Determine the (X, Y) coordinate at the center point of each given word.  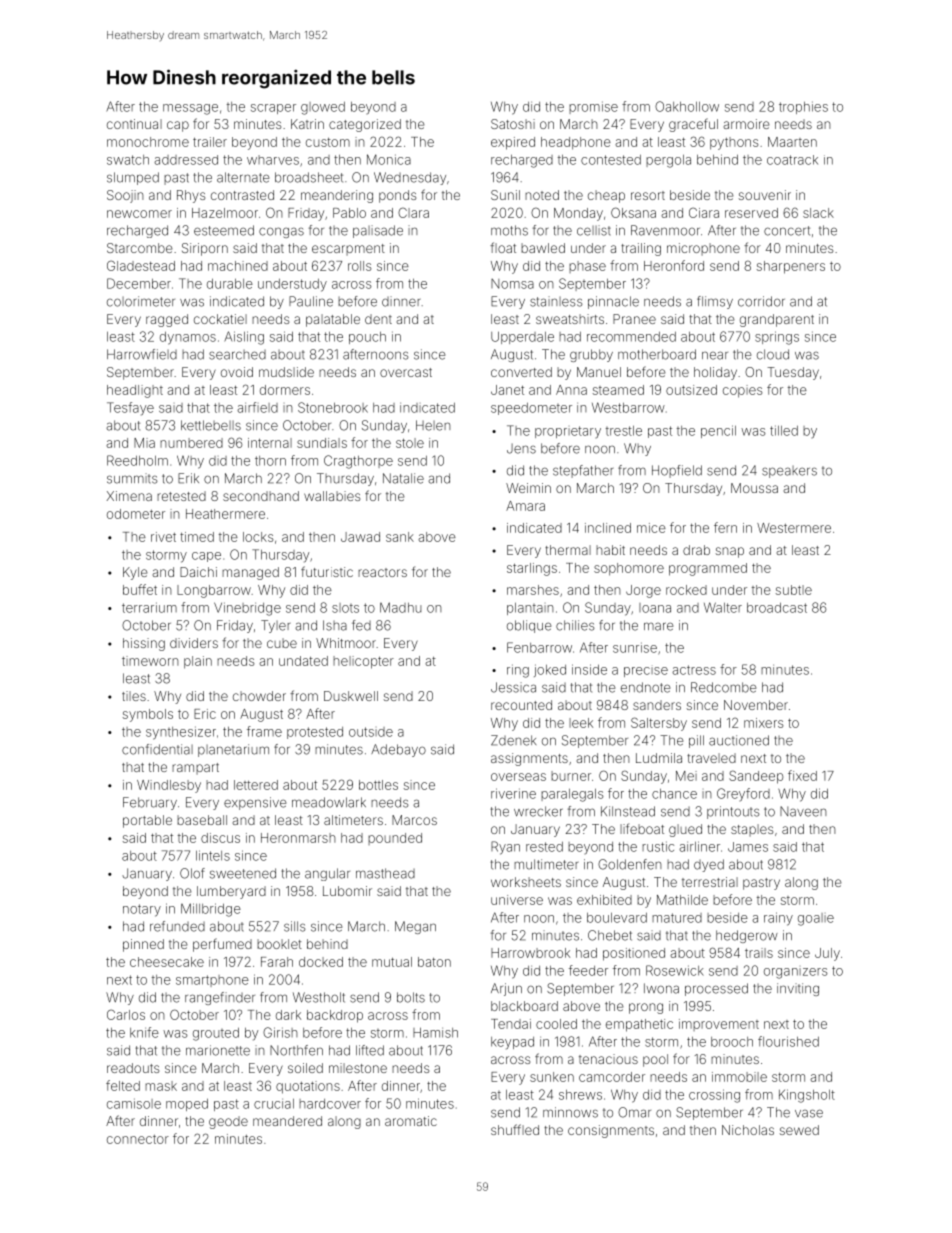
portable (147, 821)
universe (517, 900)
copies (742, 391)
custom (328, 142)
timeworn (150, 661)
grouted (216, 1034)
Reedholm (137, 460)
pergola (668, 161)
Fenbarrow (539, 647)
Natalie (403, 478)
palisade (378, 231)
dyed (709, 865)
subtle (794, 590)
